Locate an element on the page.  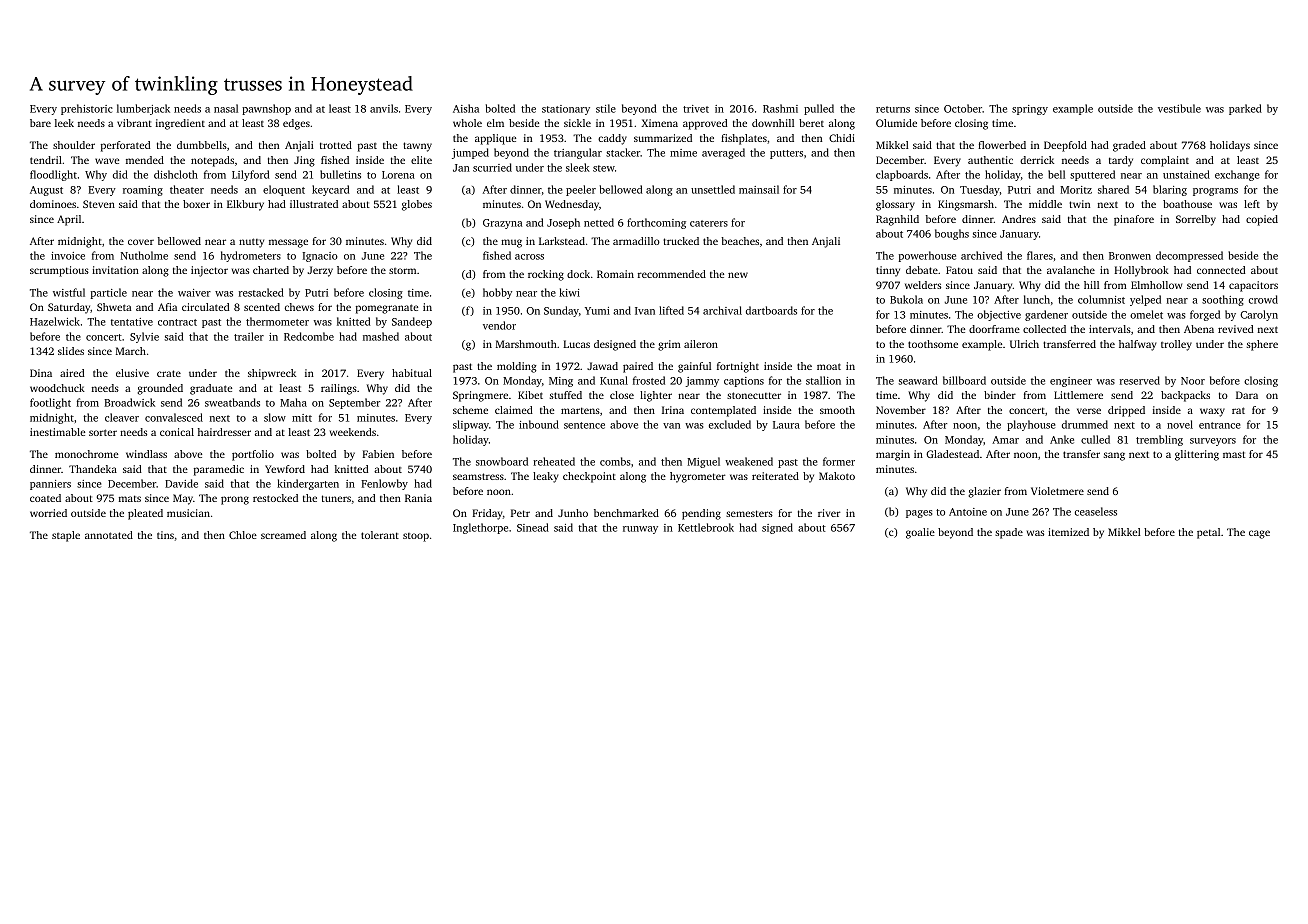
Fatou is located at coordinates (959, 270).
